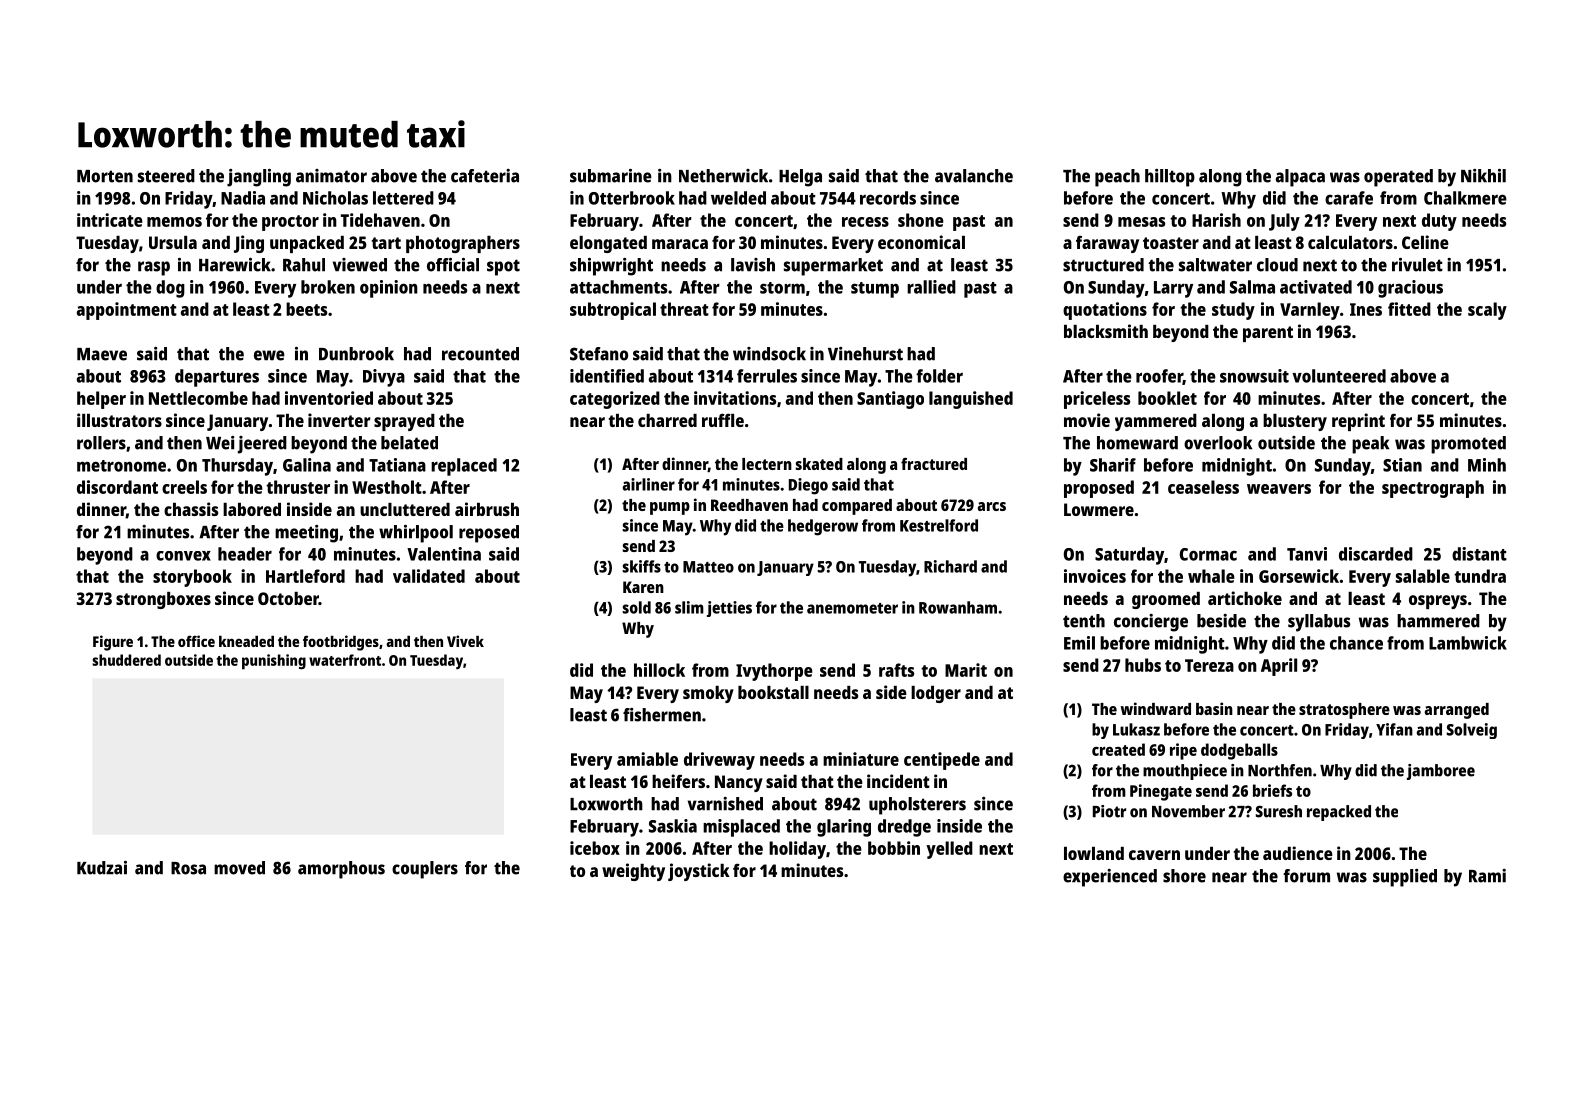 This screenshot has height=1119, width=1583. I want to click on meeting, so click(306, 534).
